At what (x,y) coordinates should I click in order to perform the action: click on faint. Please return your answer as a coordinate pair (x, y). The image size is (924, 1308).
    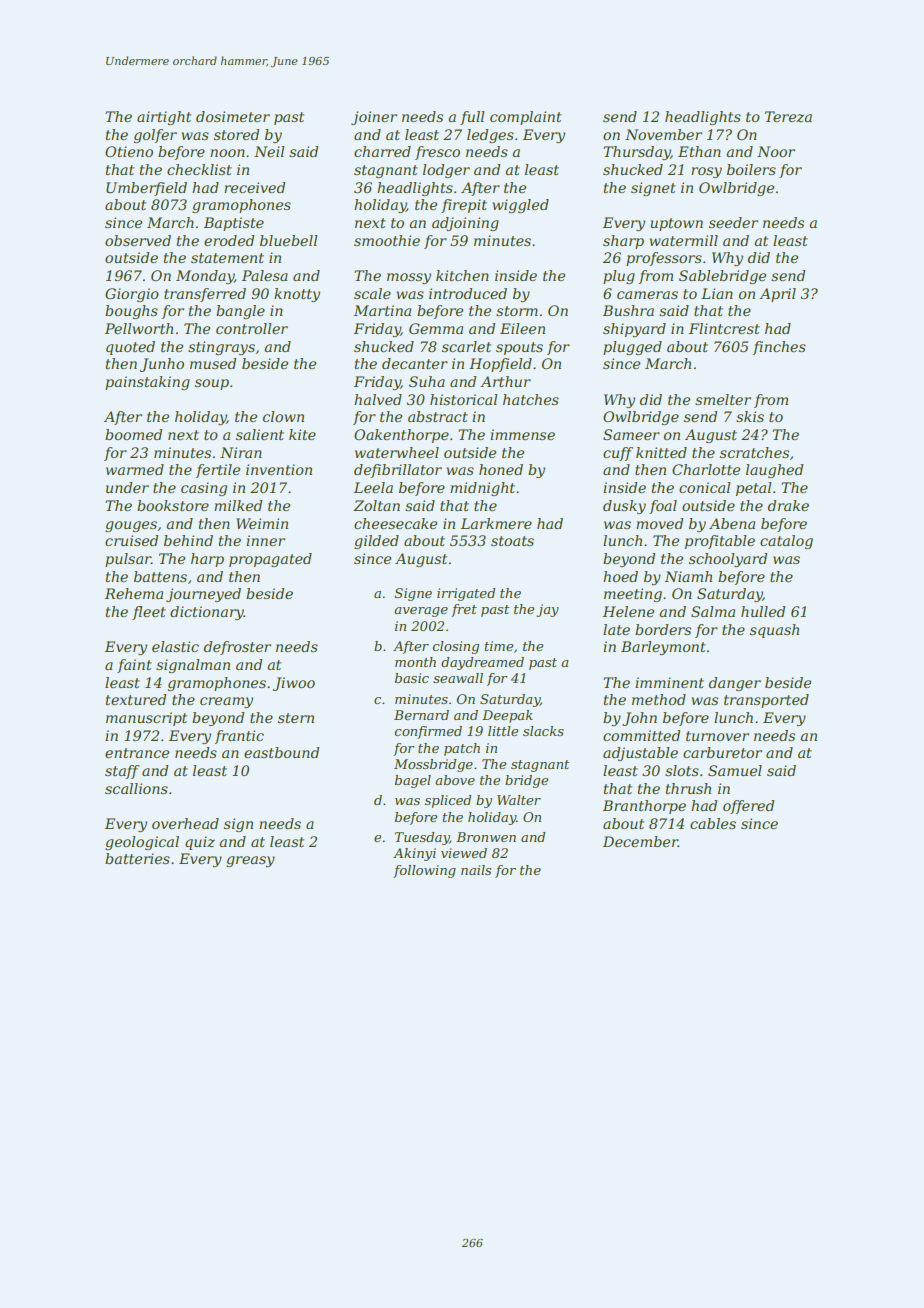
    Looking at the image, I should click on (134, 666).
